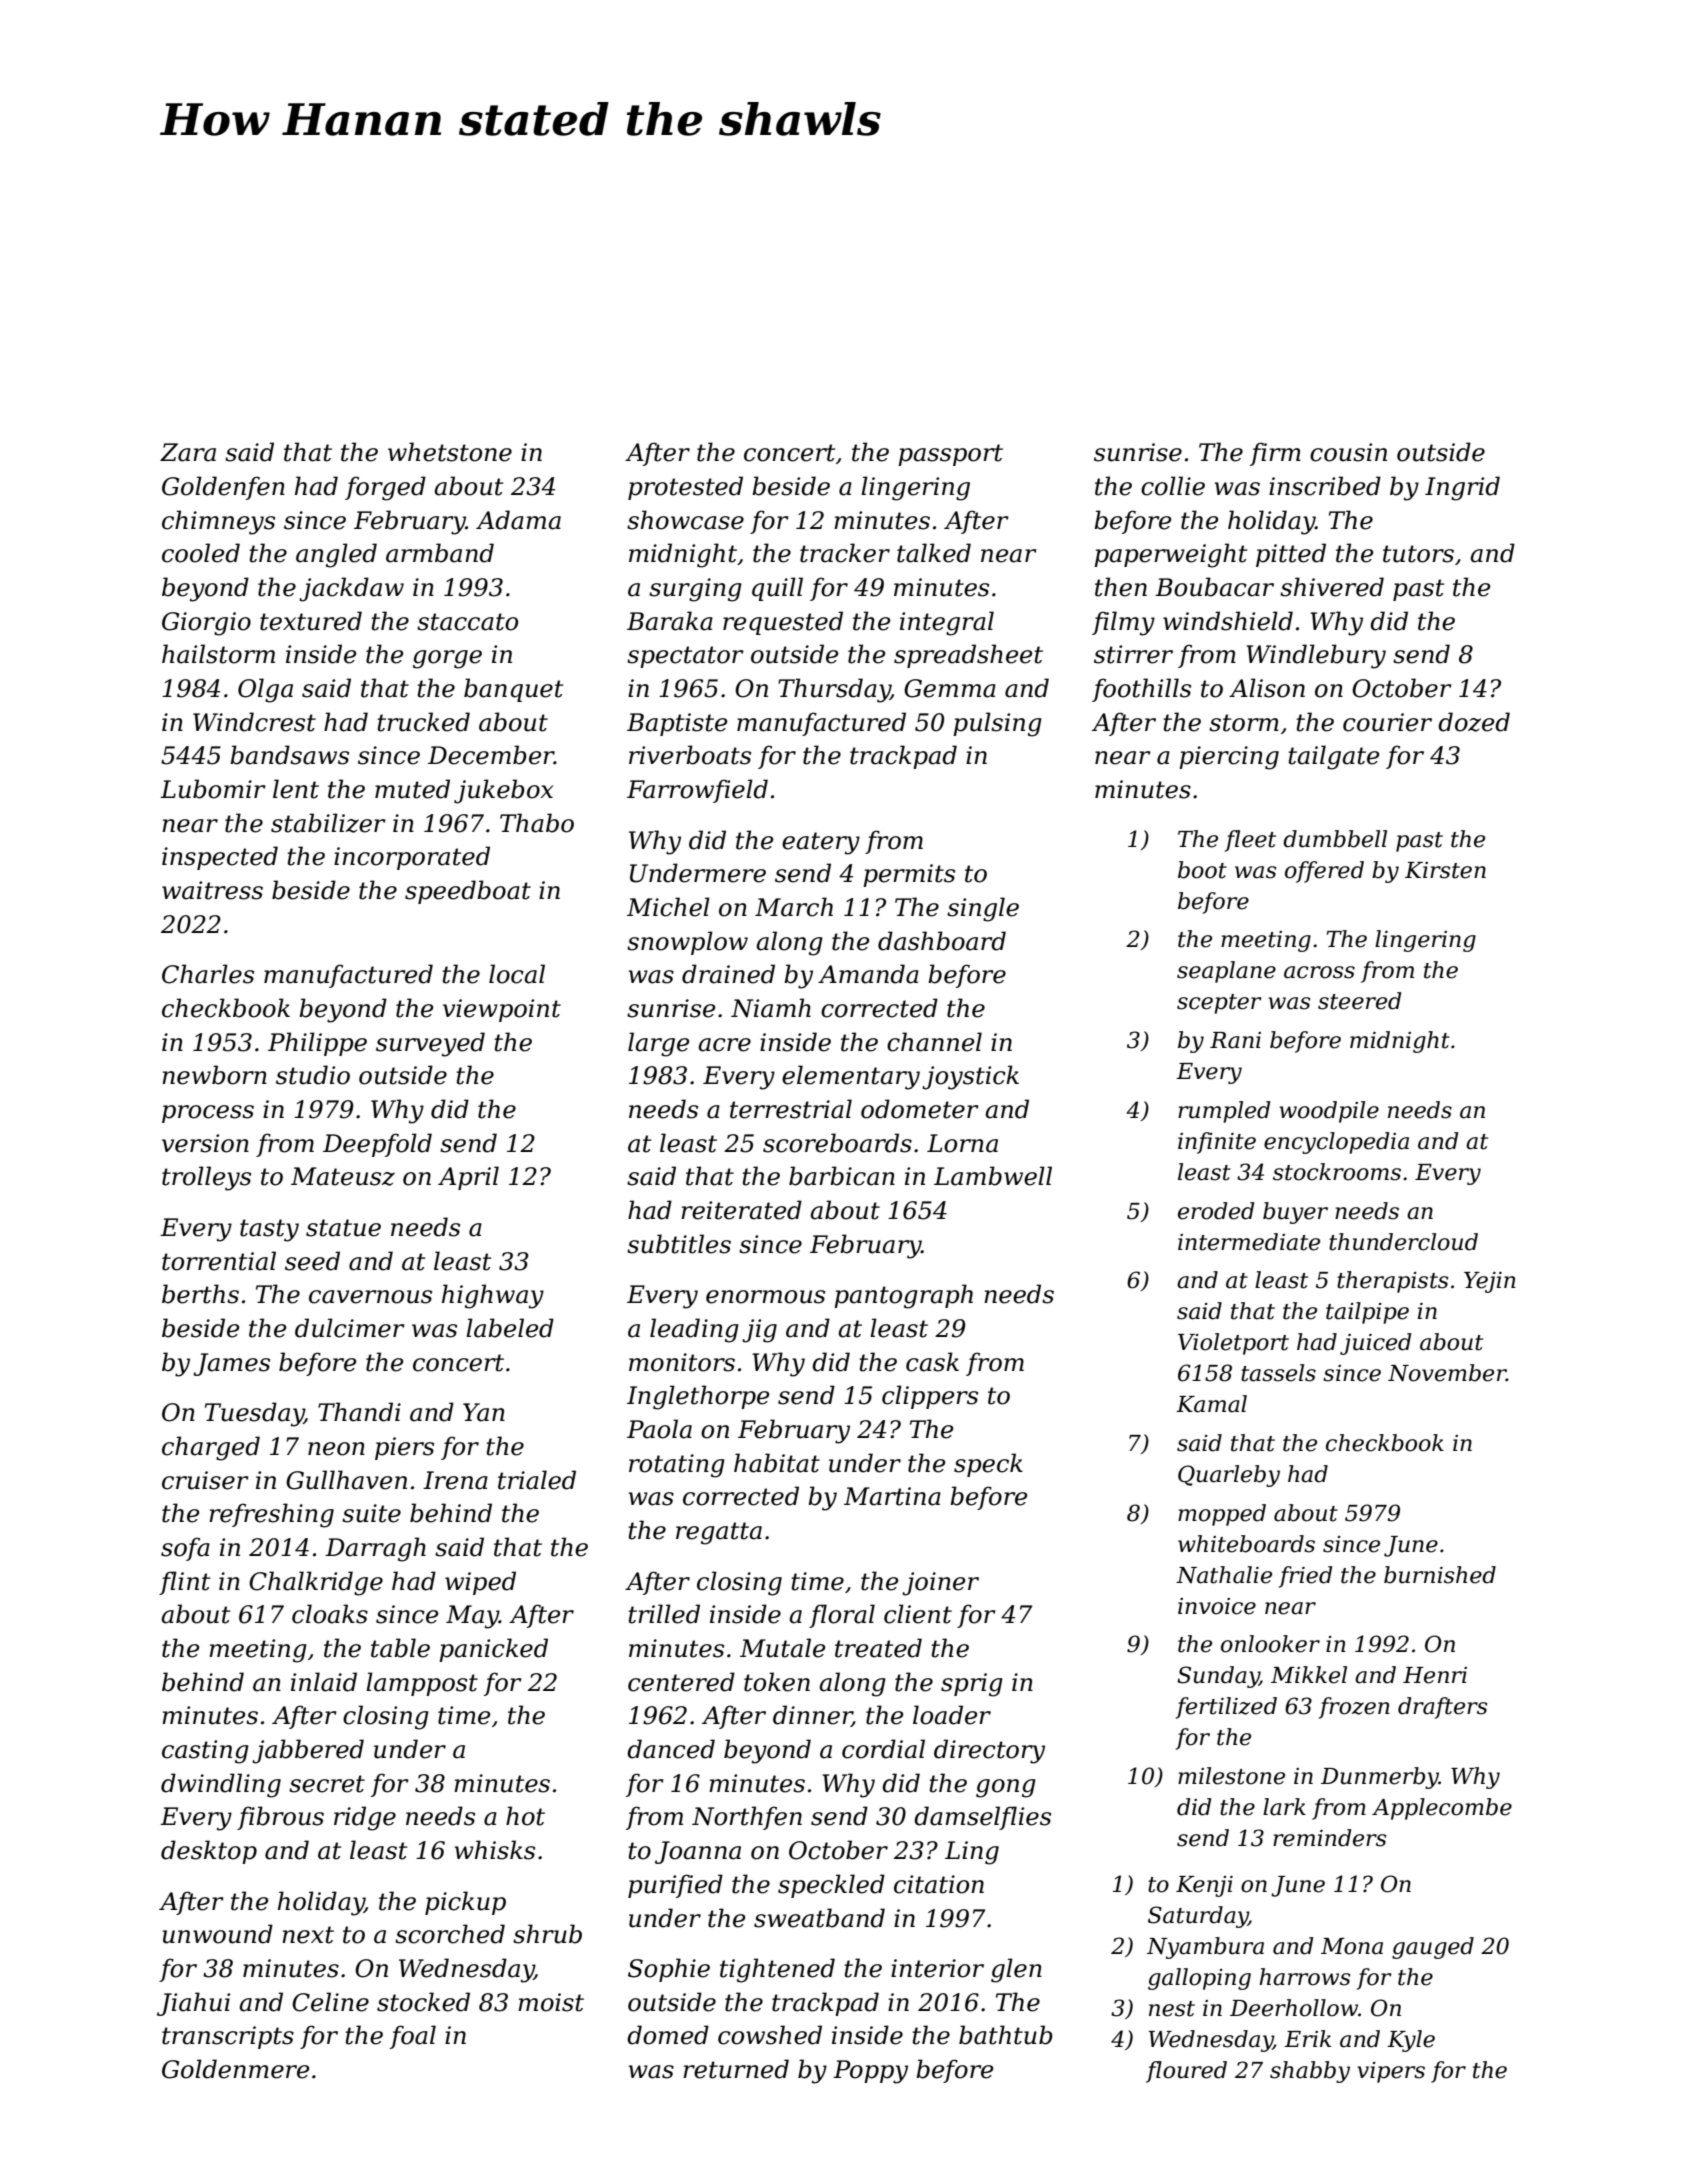 The width and height of the document is (1683, 2178). What do you see at coordinates (1447, 1373) in the document?
I see `November` at bounding box center [1447, 1373].
